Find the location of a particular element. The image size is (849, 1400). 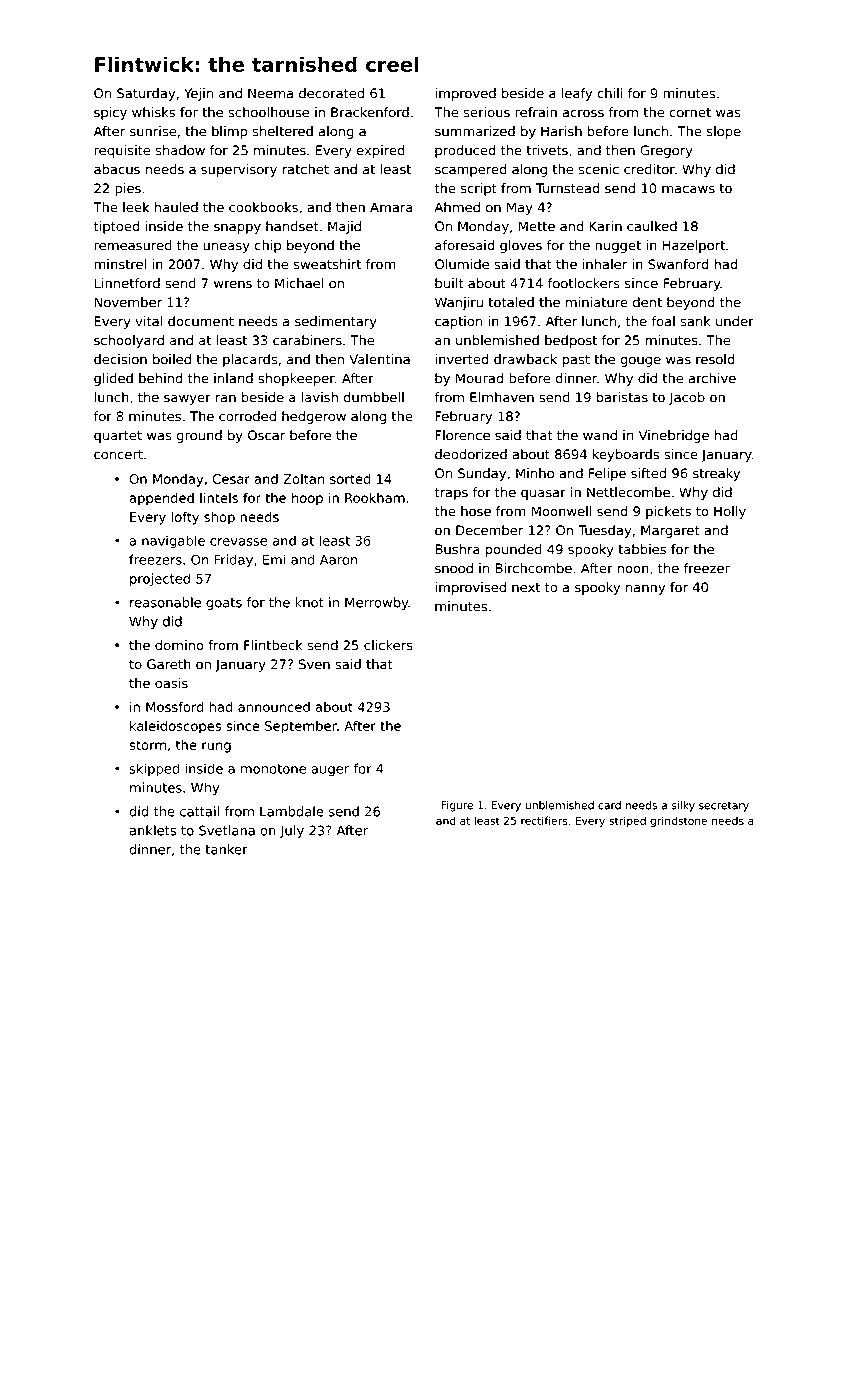

Amara is located at coordinates (391, 207).
